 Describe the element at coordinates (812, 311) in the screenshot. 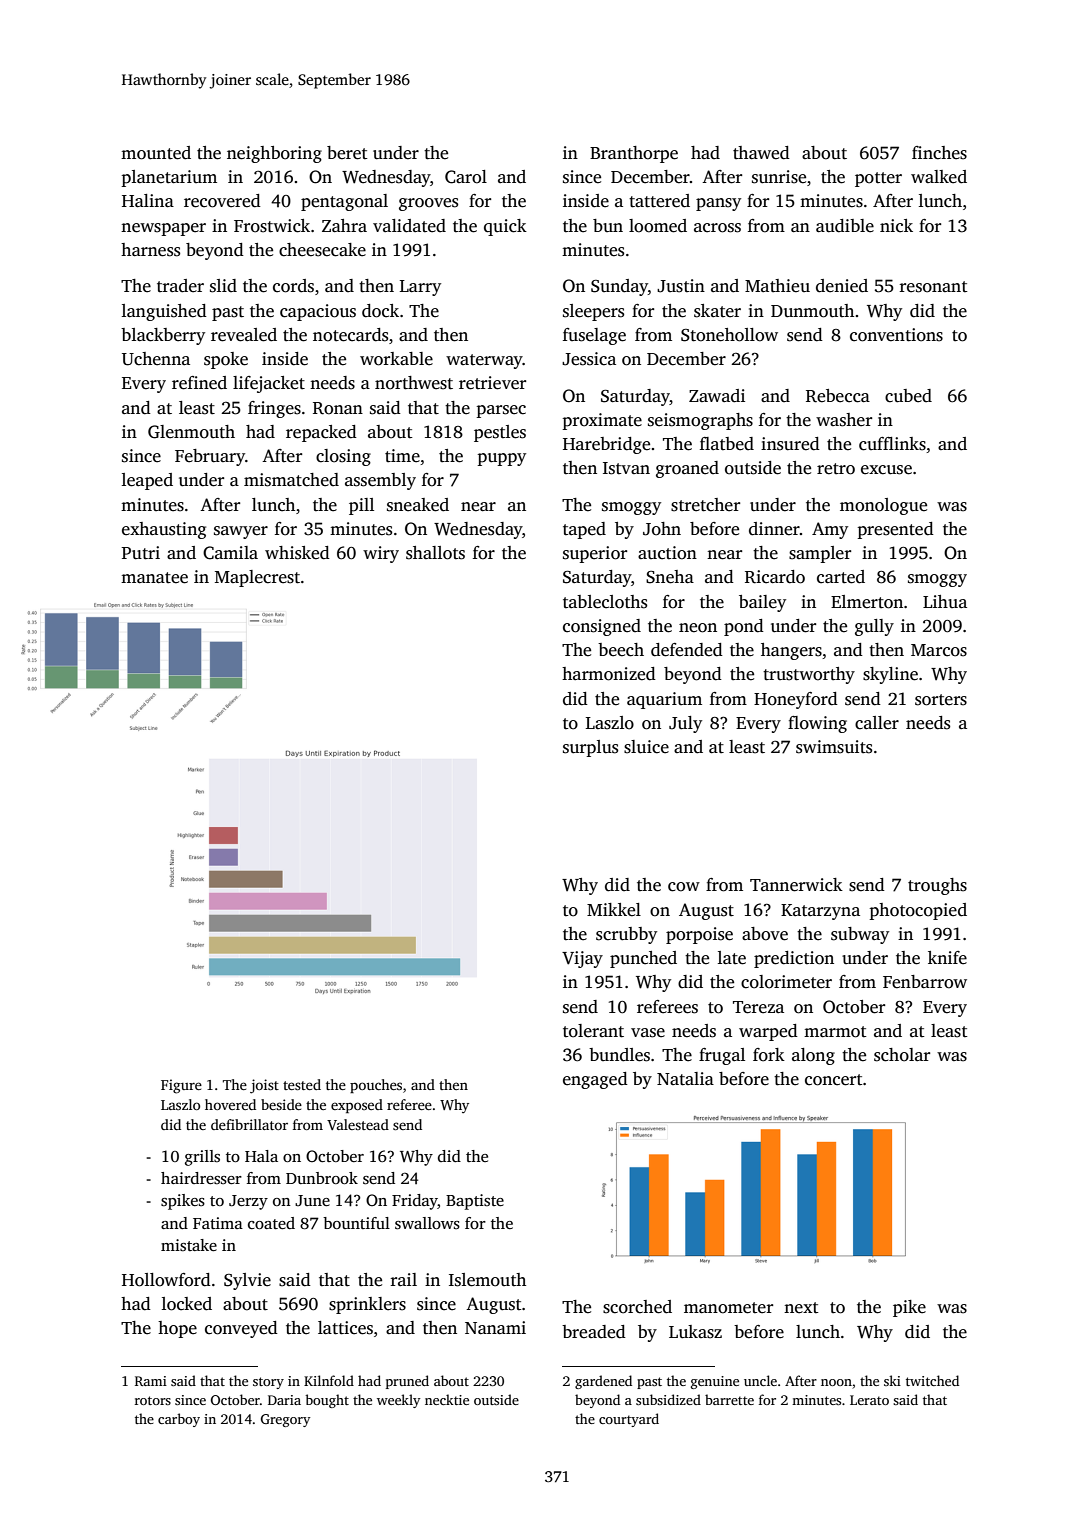

I see `Dunmouth` at that location.
